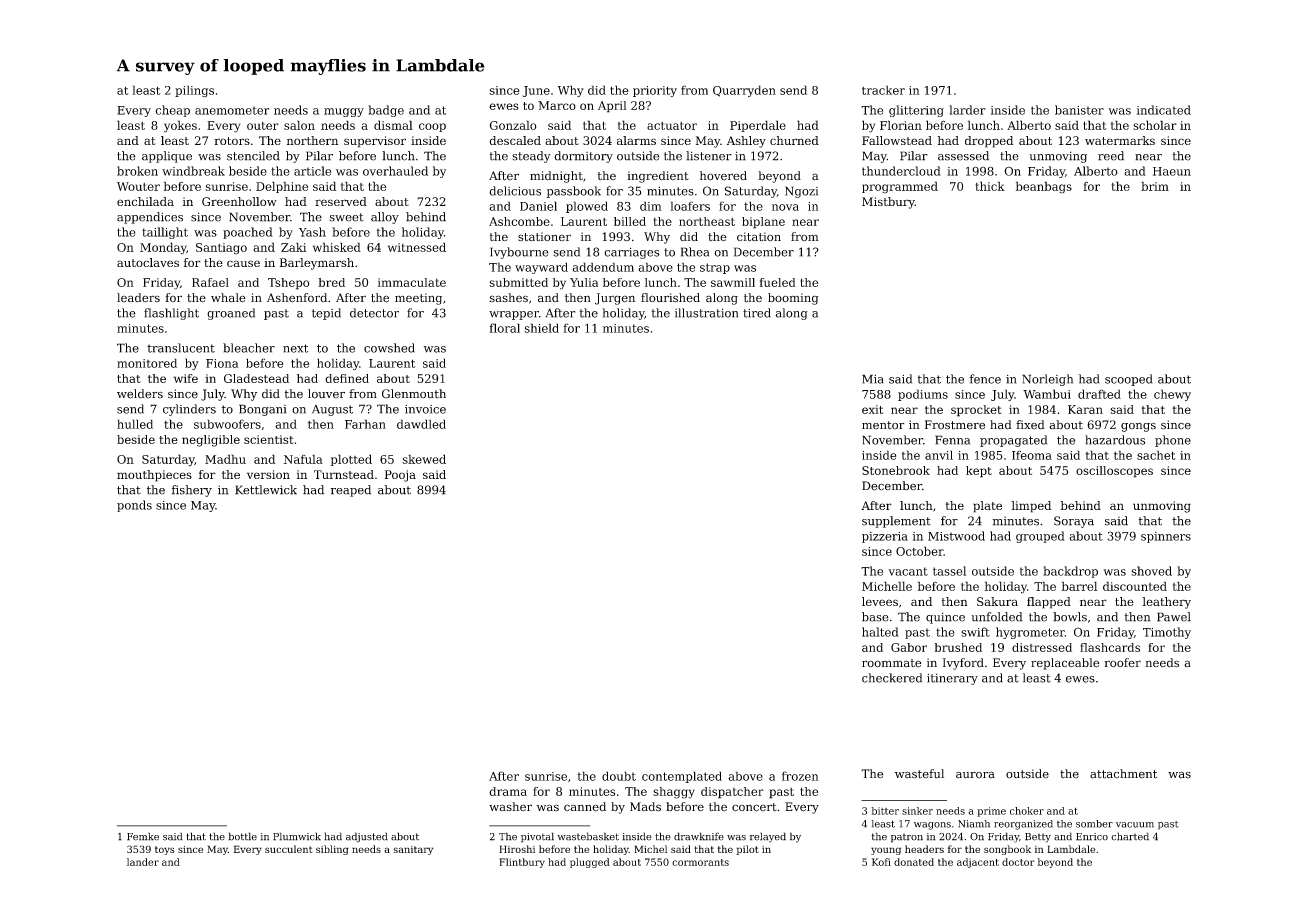  I want to click on actuator, so click(672, 126).
